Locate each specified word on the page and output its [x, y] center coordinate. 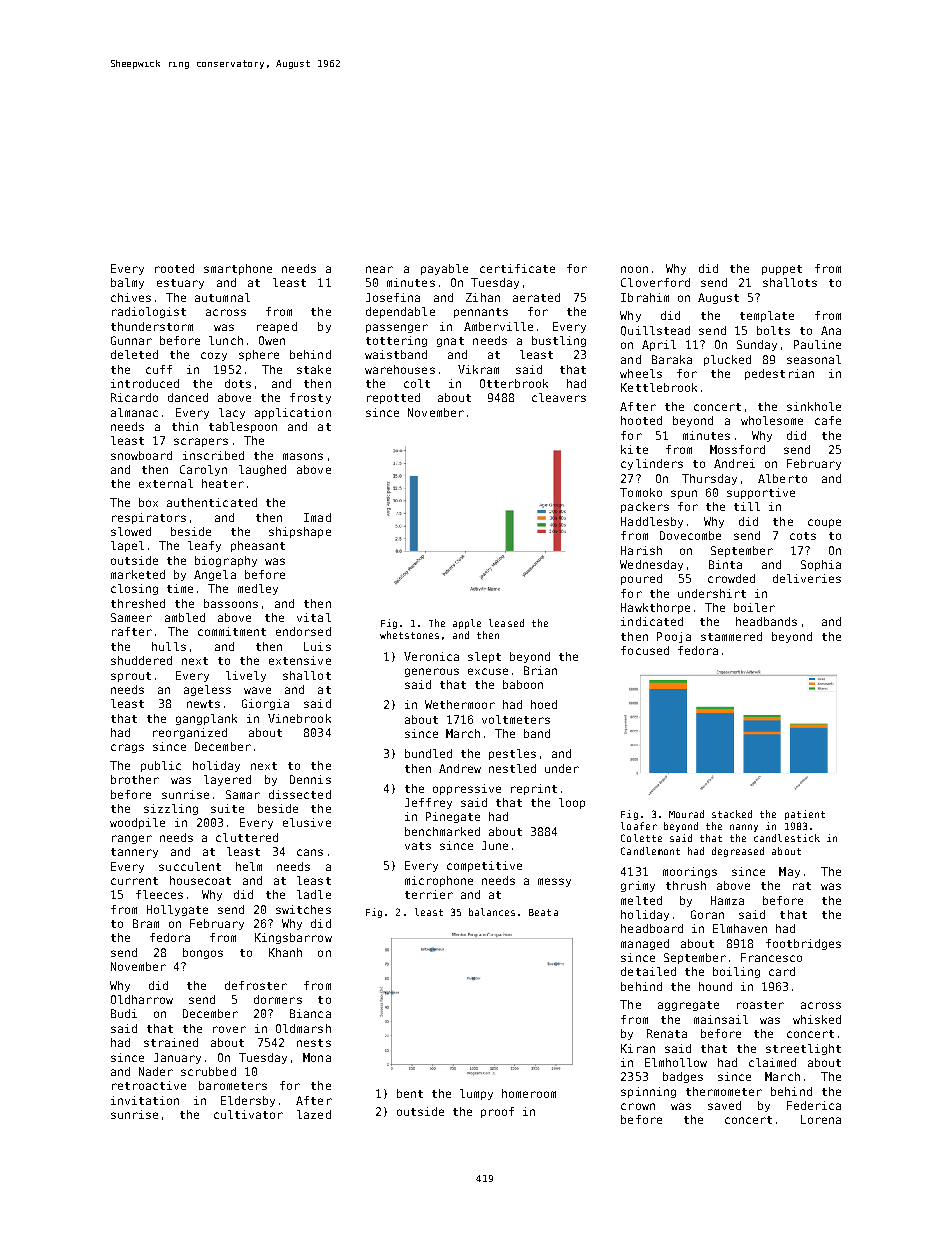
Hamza [727, 900]
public [161, 766]
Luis [317, 646]
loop [572, 803]
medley [258, 589]
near [379, 269]
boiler [754, 607]
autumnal [222, 297]
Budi [124, 1013]
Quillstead [655, 331]
